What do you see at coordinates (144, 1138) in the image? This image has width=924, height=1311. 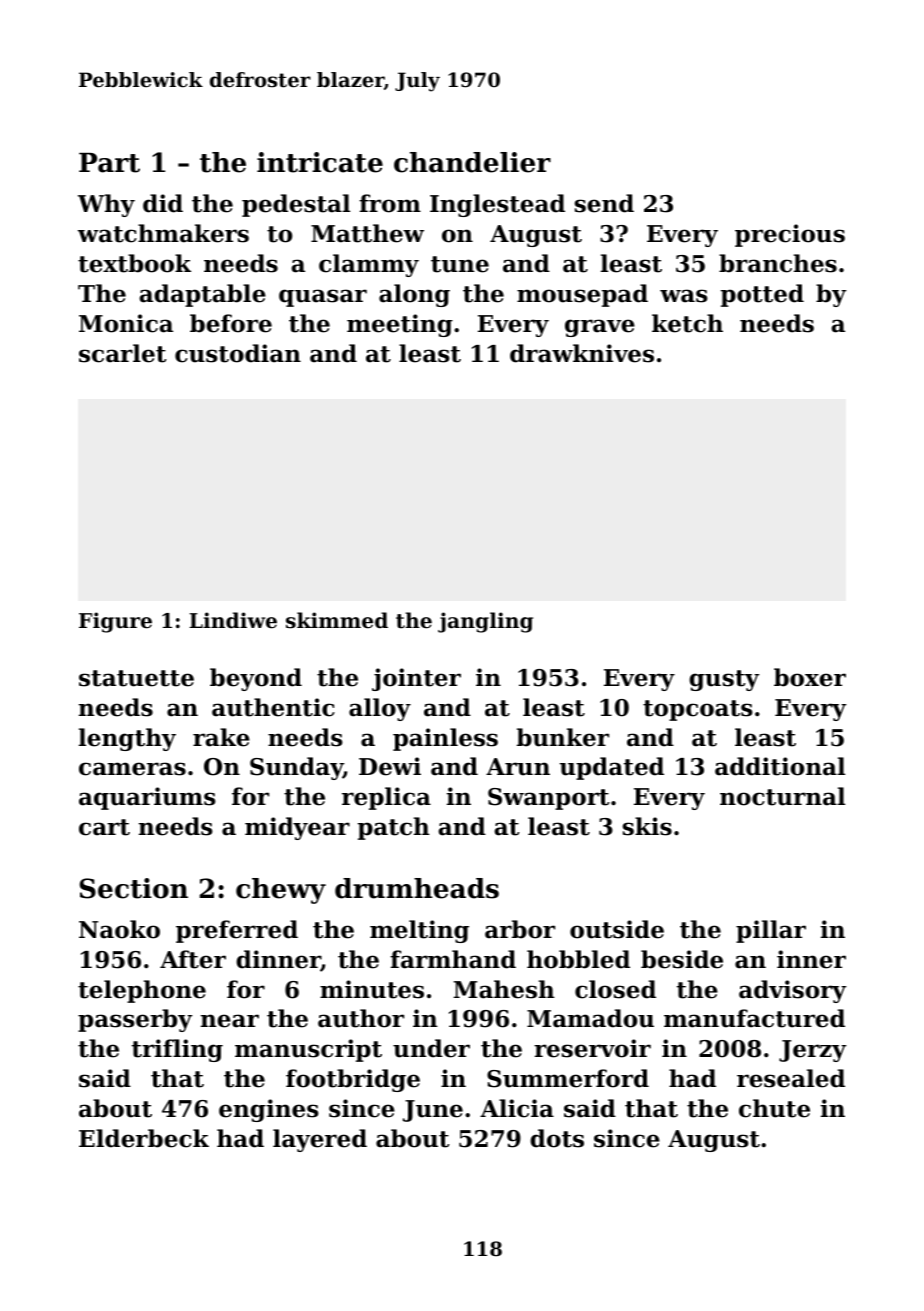 I see `Elderbeck` at bounding box center [144, 1138].
